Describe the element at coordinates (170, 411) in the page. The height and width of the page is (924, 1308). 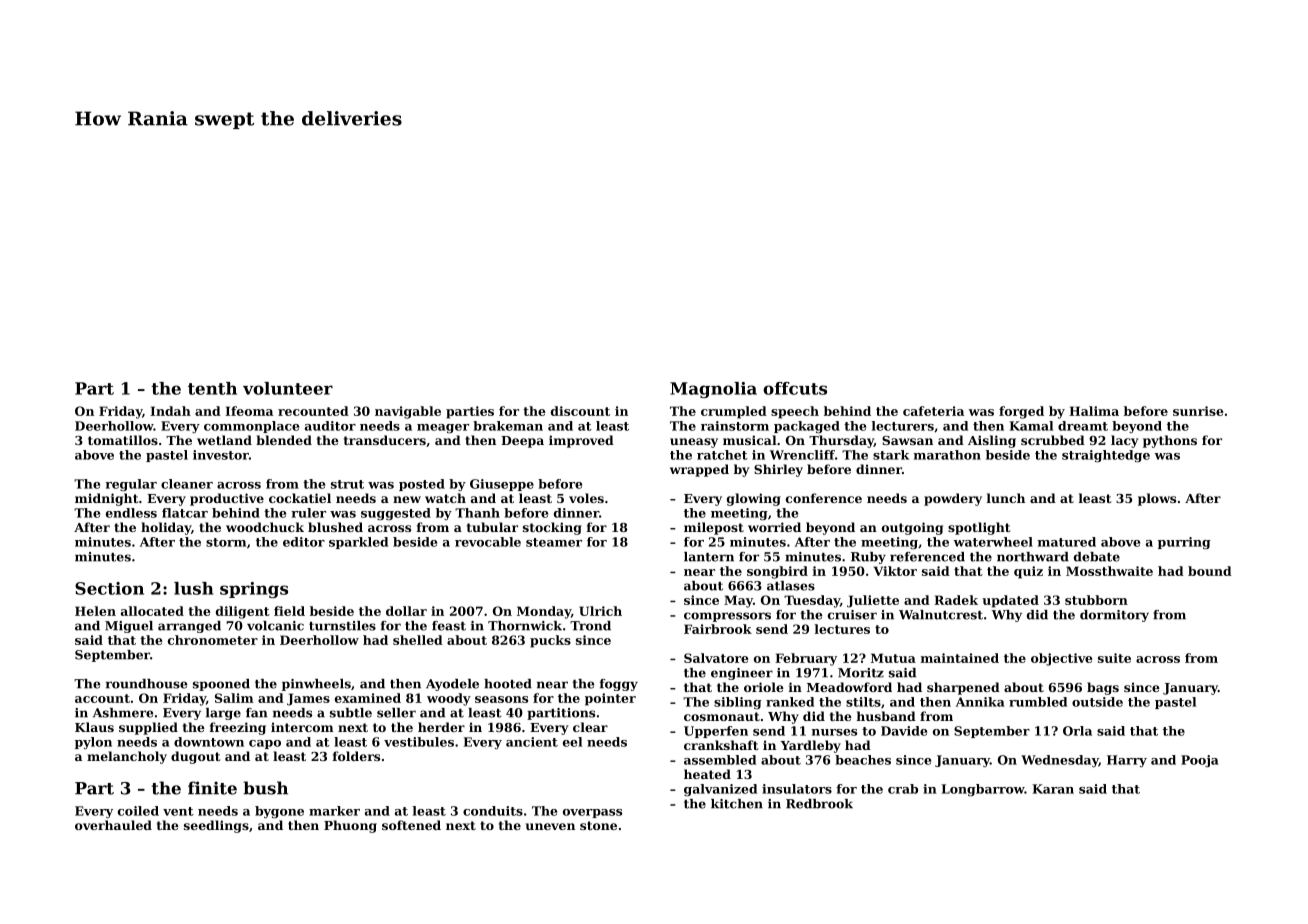
I see `Indah` at that location.
